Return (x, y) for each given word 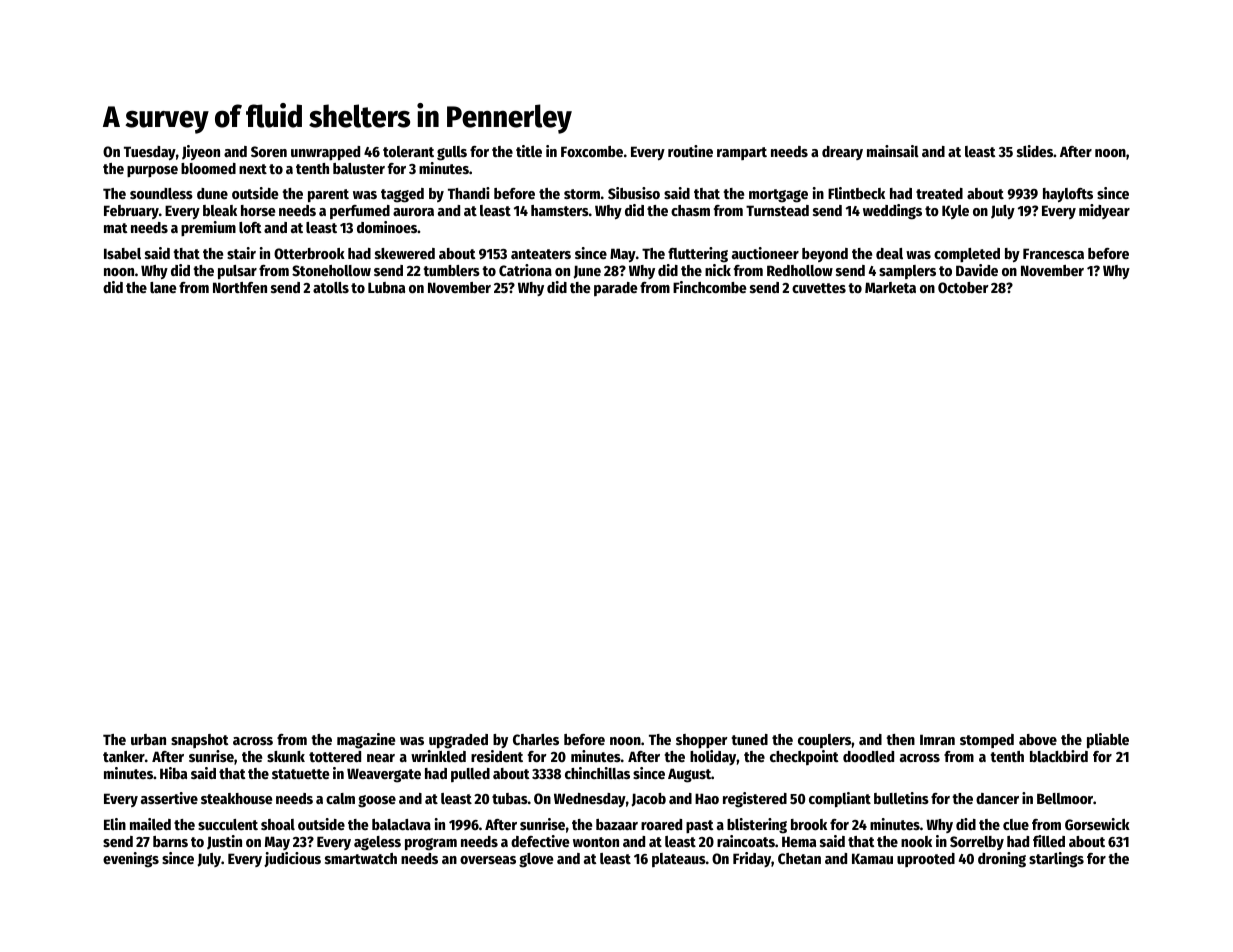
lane (163, 287)
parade (615, 289)
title (529, 151)
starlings (1056, 860)
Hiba (173, 773)
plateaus (679, 860)
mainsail (893, 151)
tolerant (408, 151)
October (963, 287)
